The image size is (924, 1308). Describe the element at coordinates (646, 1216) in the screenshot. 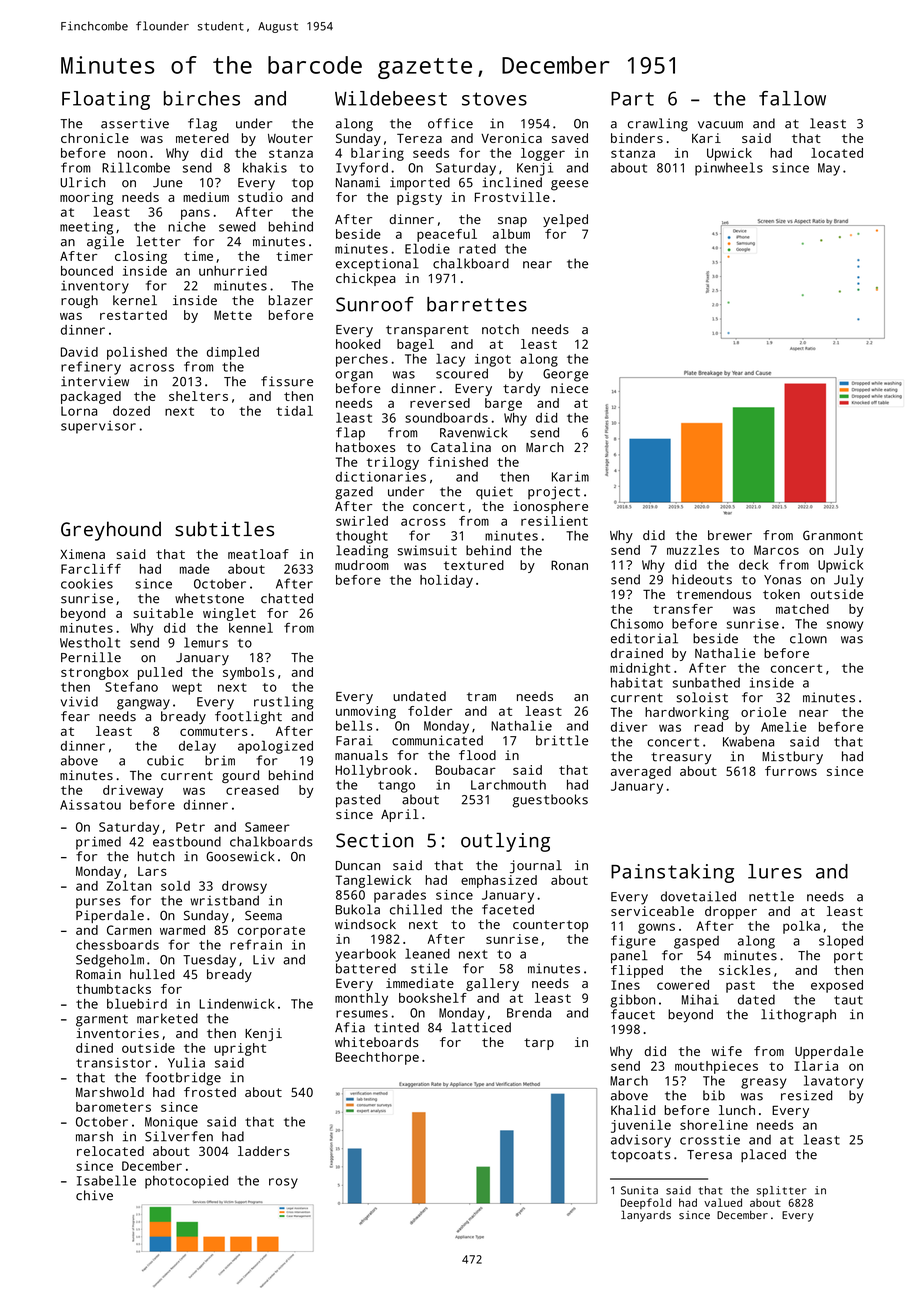

I see `lanyards` at that location.
